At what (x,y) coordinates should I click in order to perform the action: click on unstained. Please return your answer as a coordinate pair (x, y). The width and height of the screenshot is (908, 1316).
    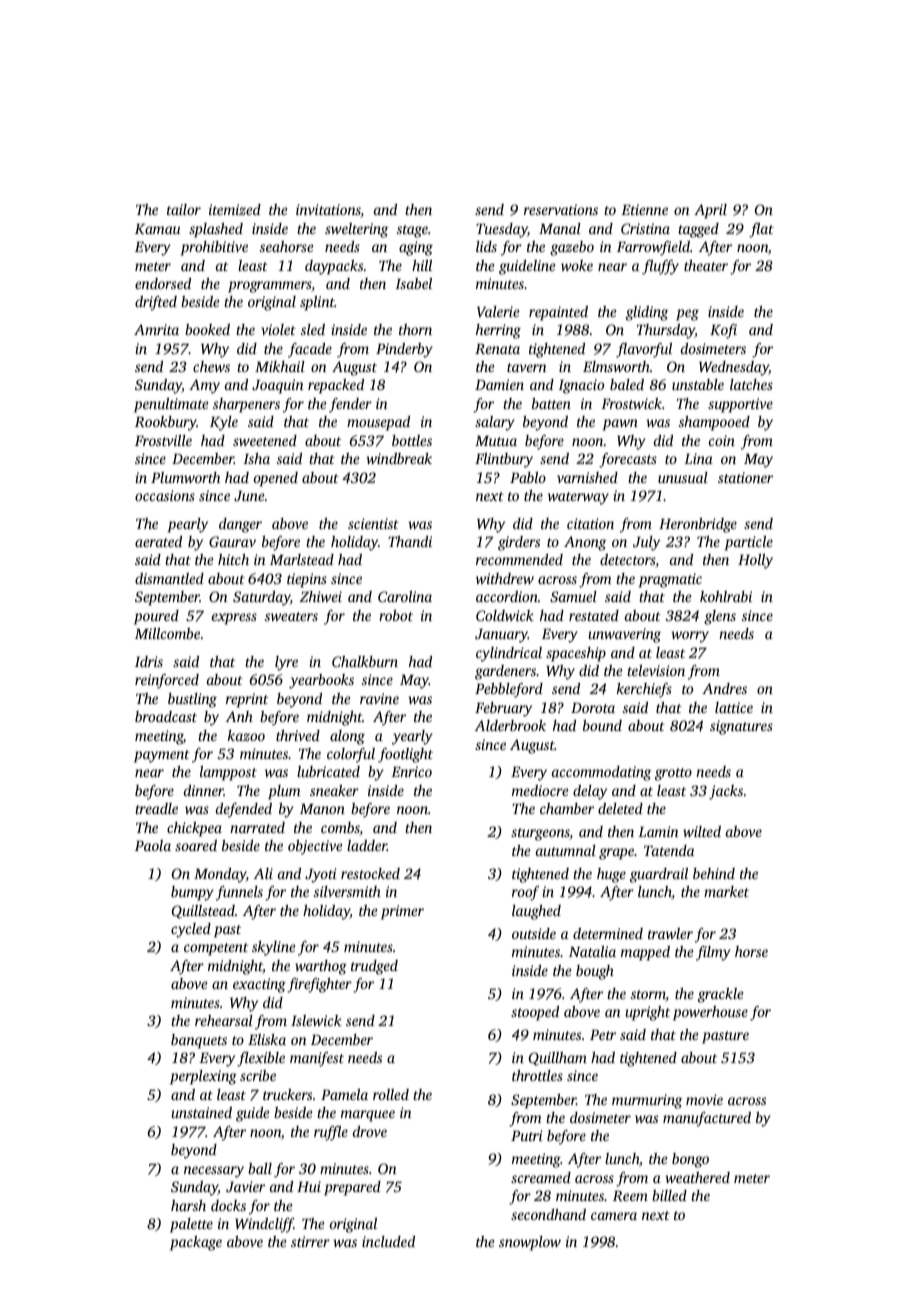
    Looking at the image, I should click on (201, 1112).
